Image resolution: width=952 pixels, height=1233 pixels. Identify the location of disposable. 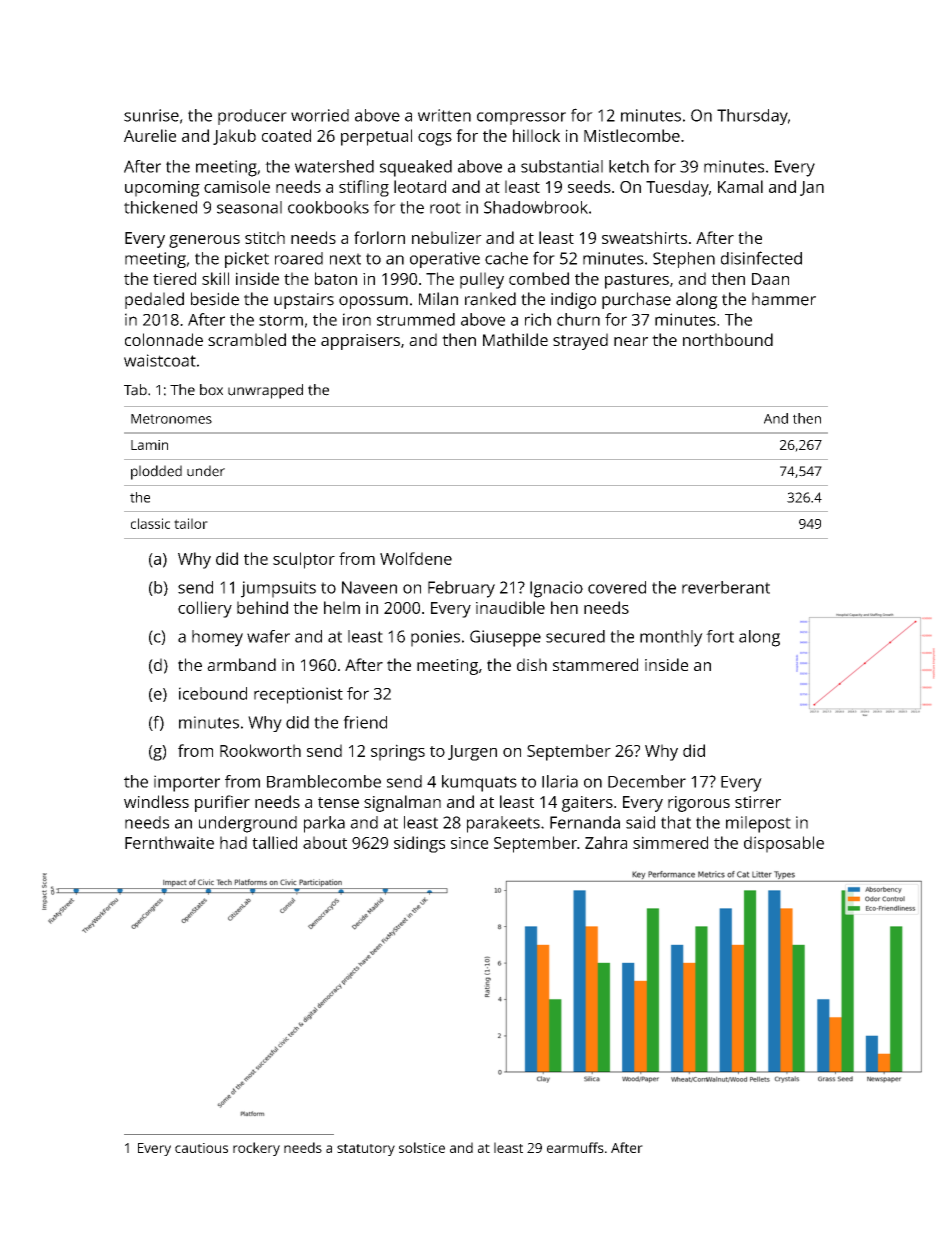
(784, 844).
